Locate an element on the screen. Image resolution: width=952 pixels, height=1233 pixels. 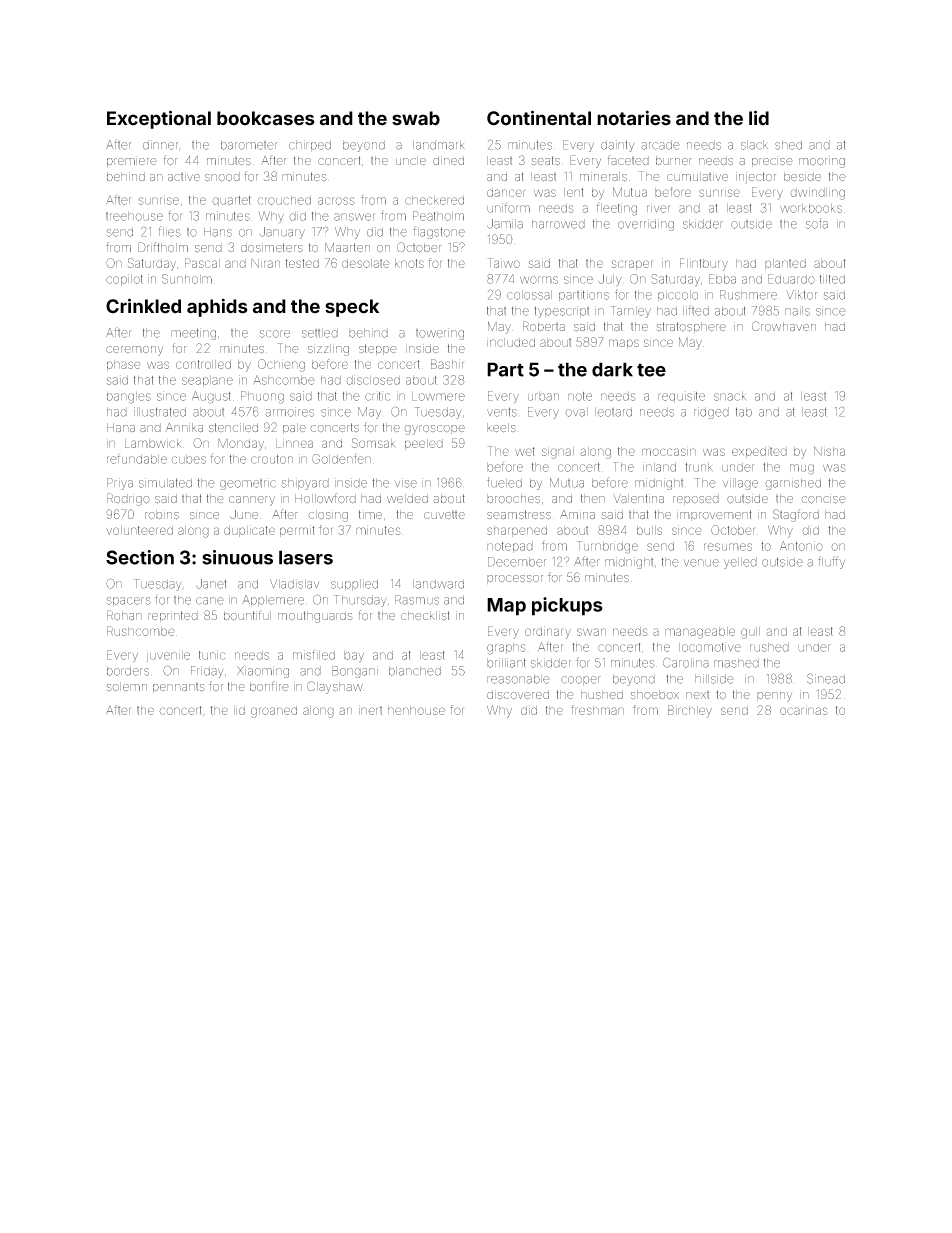
resumes is located at coordinates (728, 547).
